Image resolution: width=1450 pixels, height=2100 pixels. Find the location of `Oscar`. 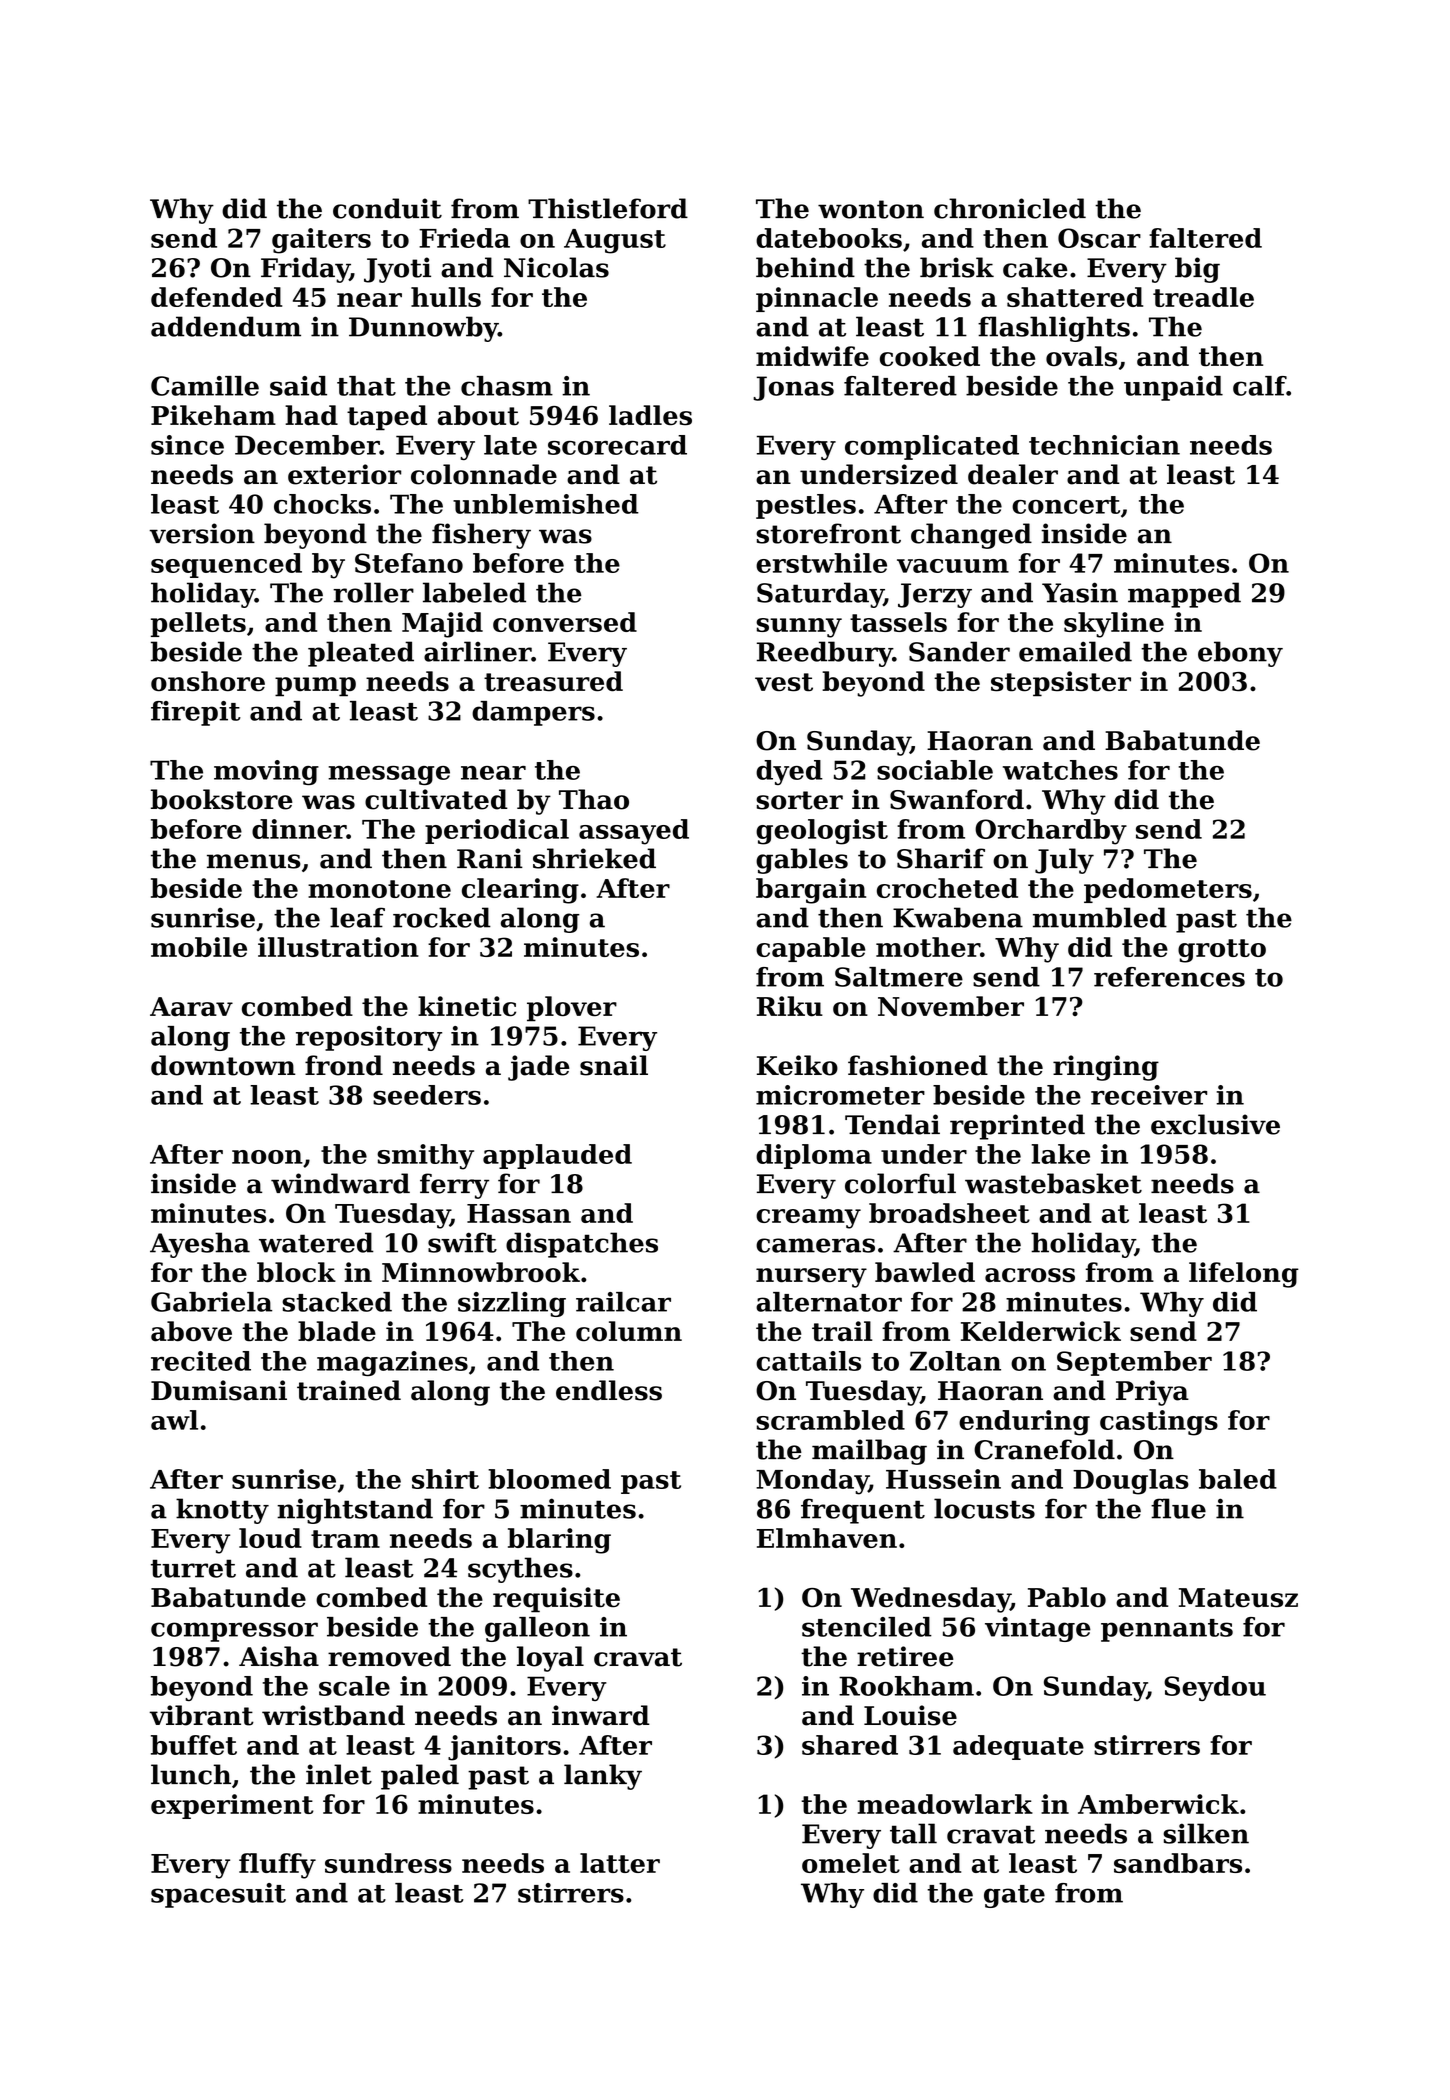

Oscar is located at coordinates (1099, 238).
